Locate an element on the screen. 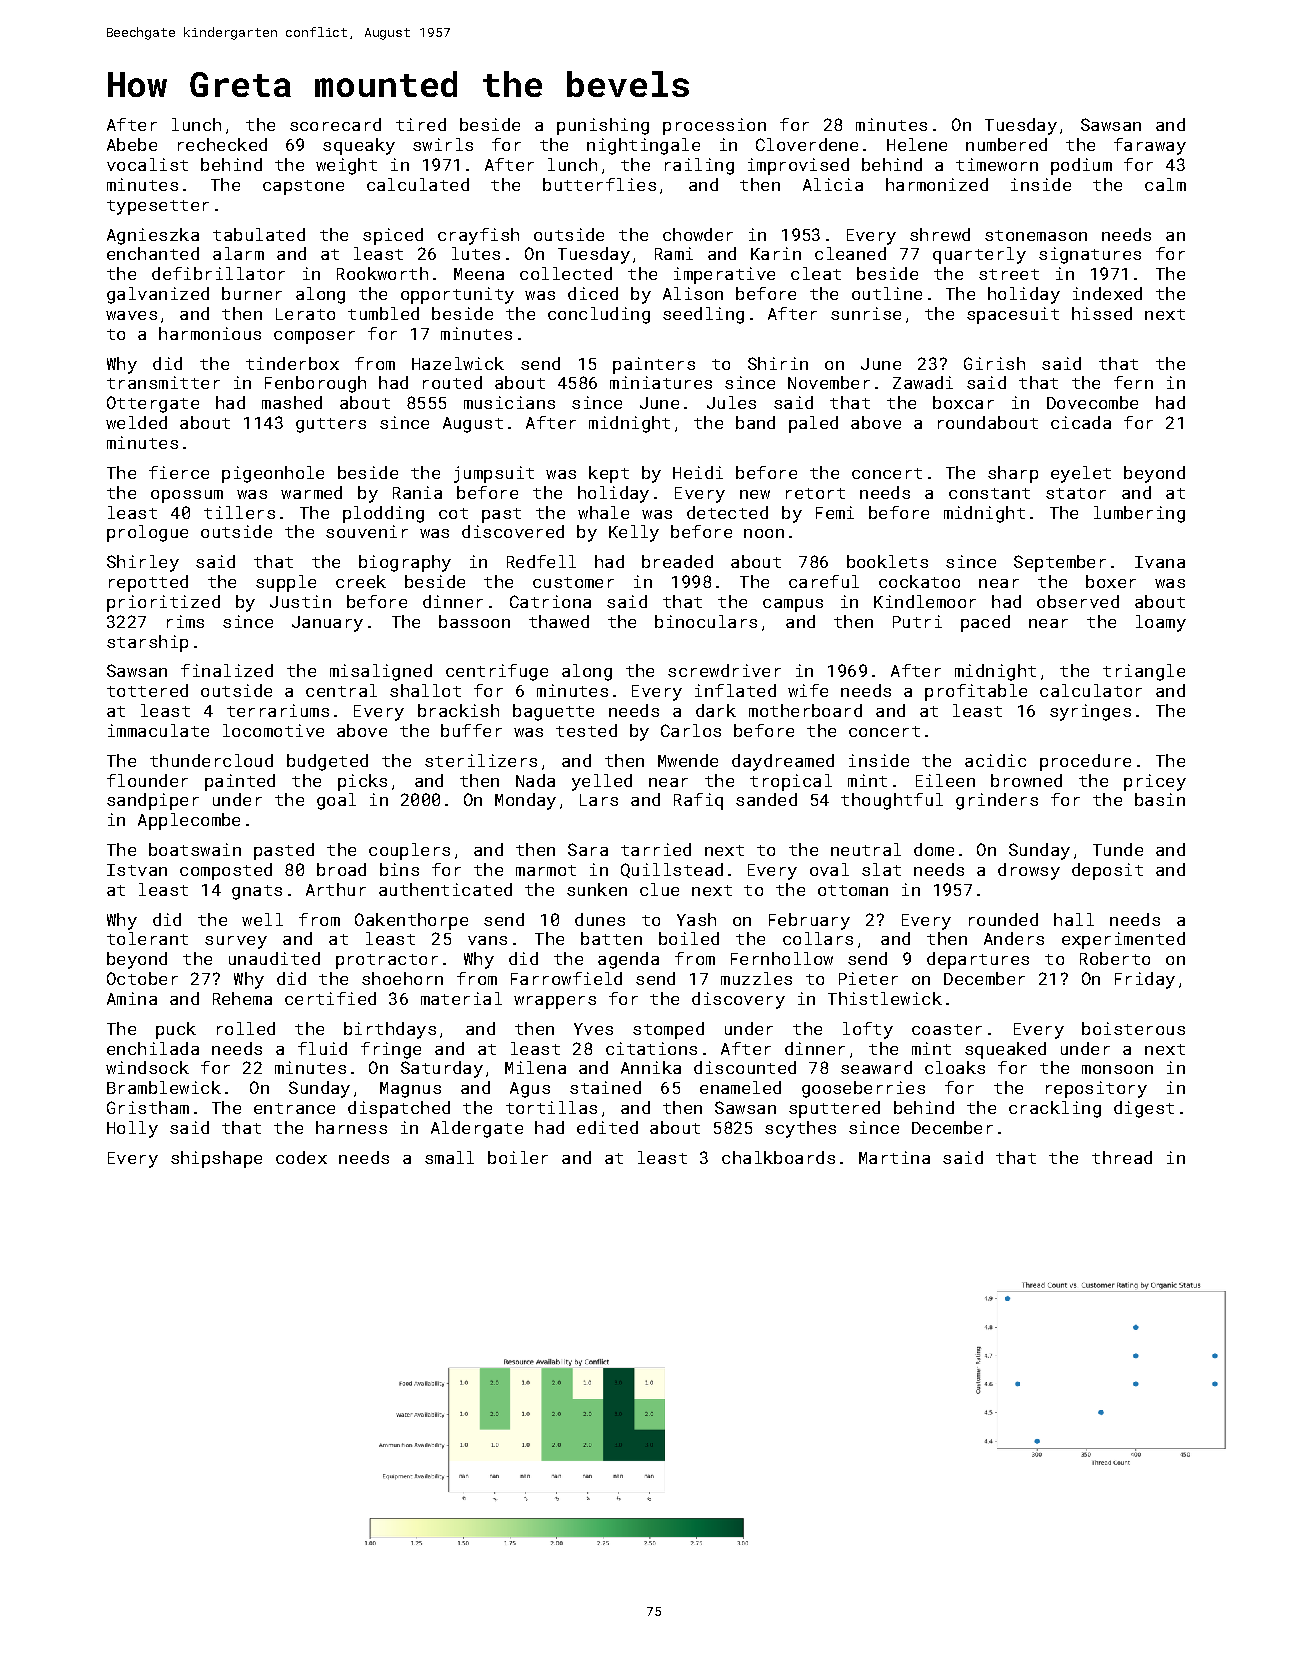 This screenshot has width=1292, height=1672. codex is located at coordinates (301, 1157).
